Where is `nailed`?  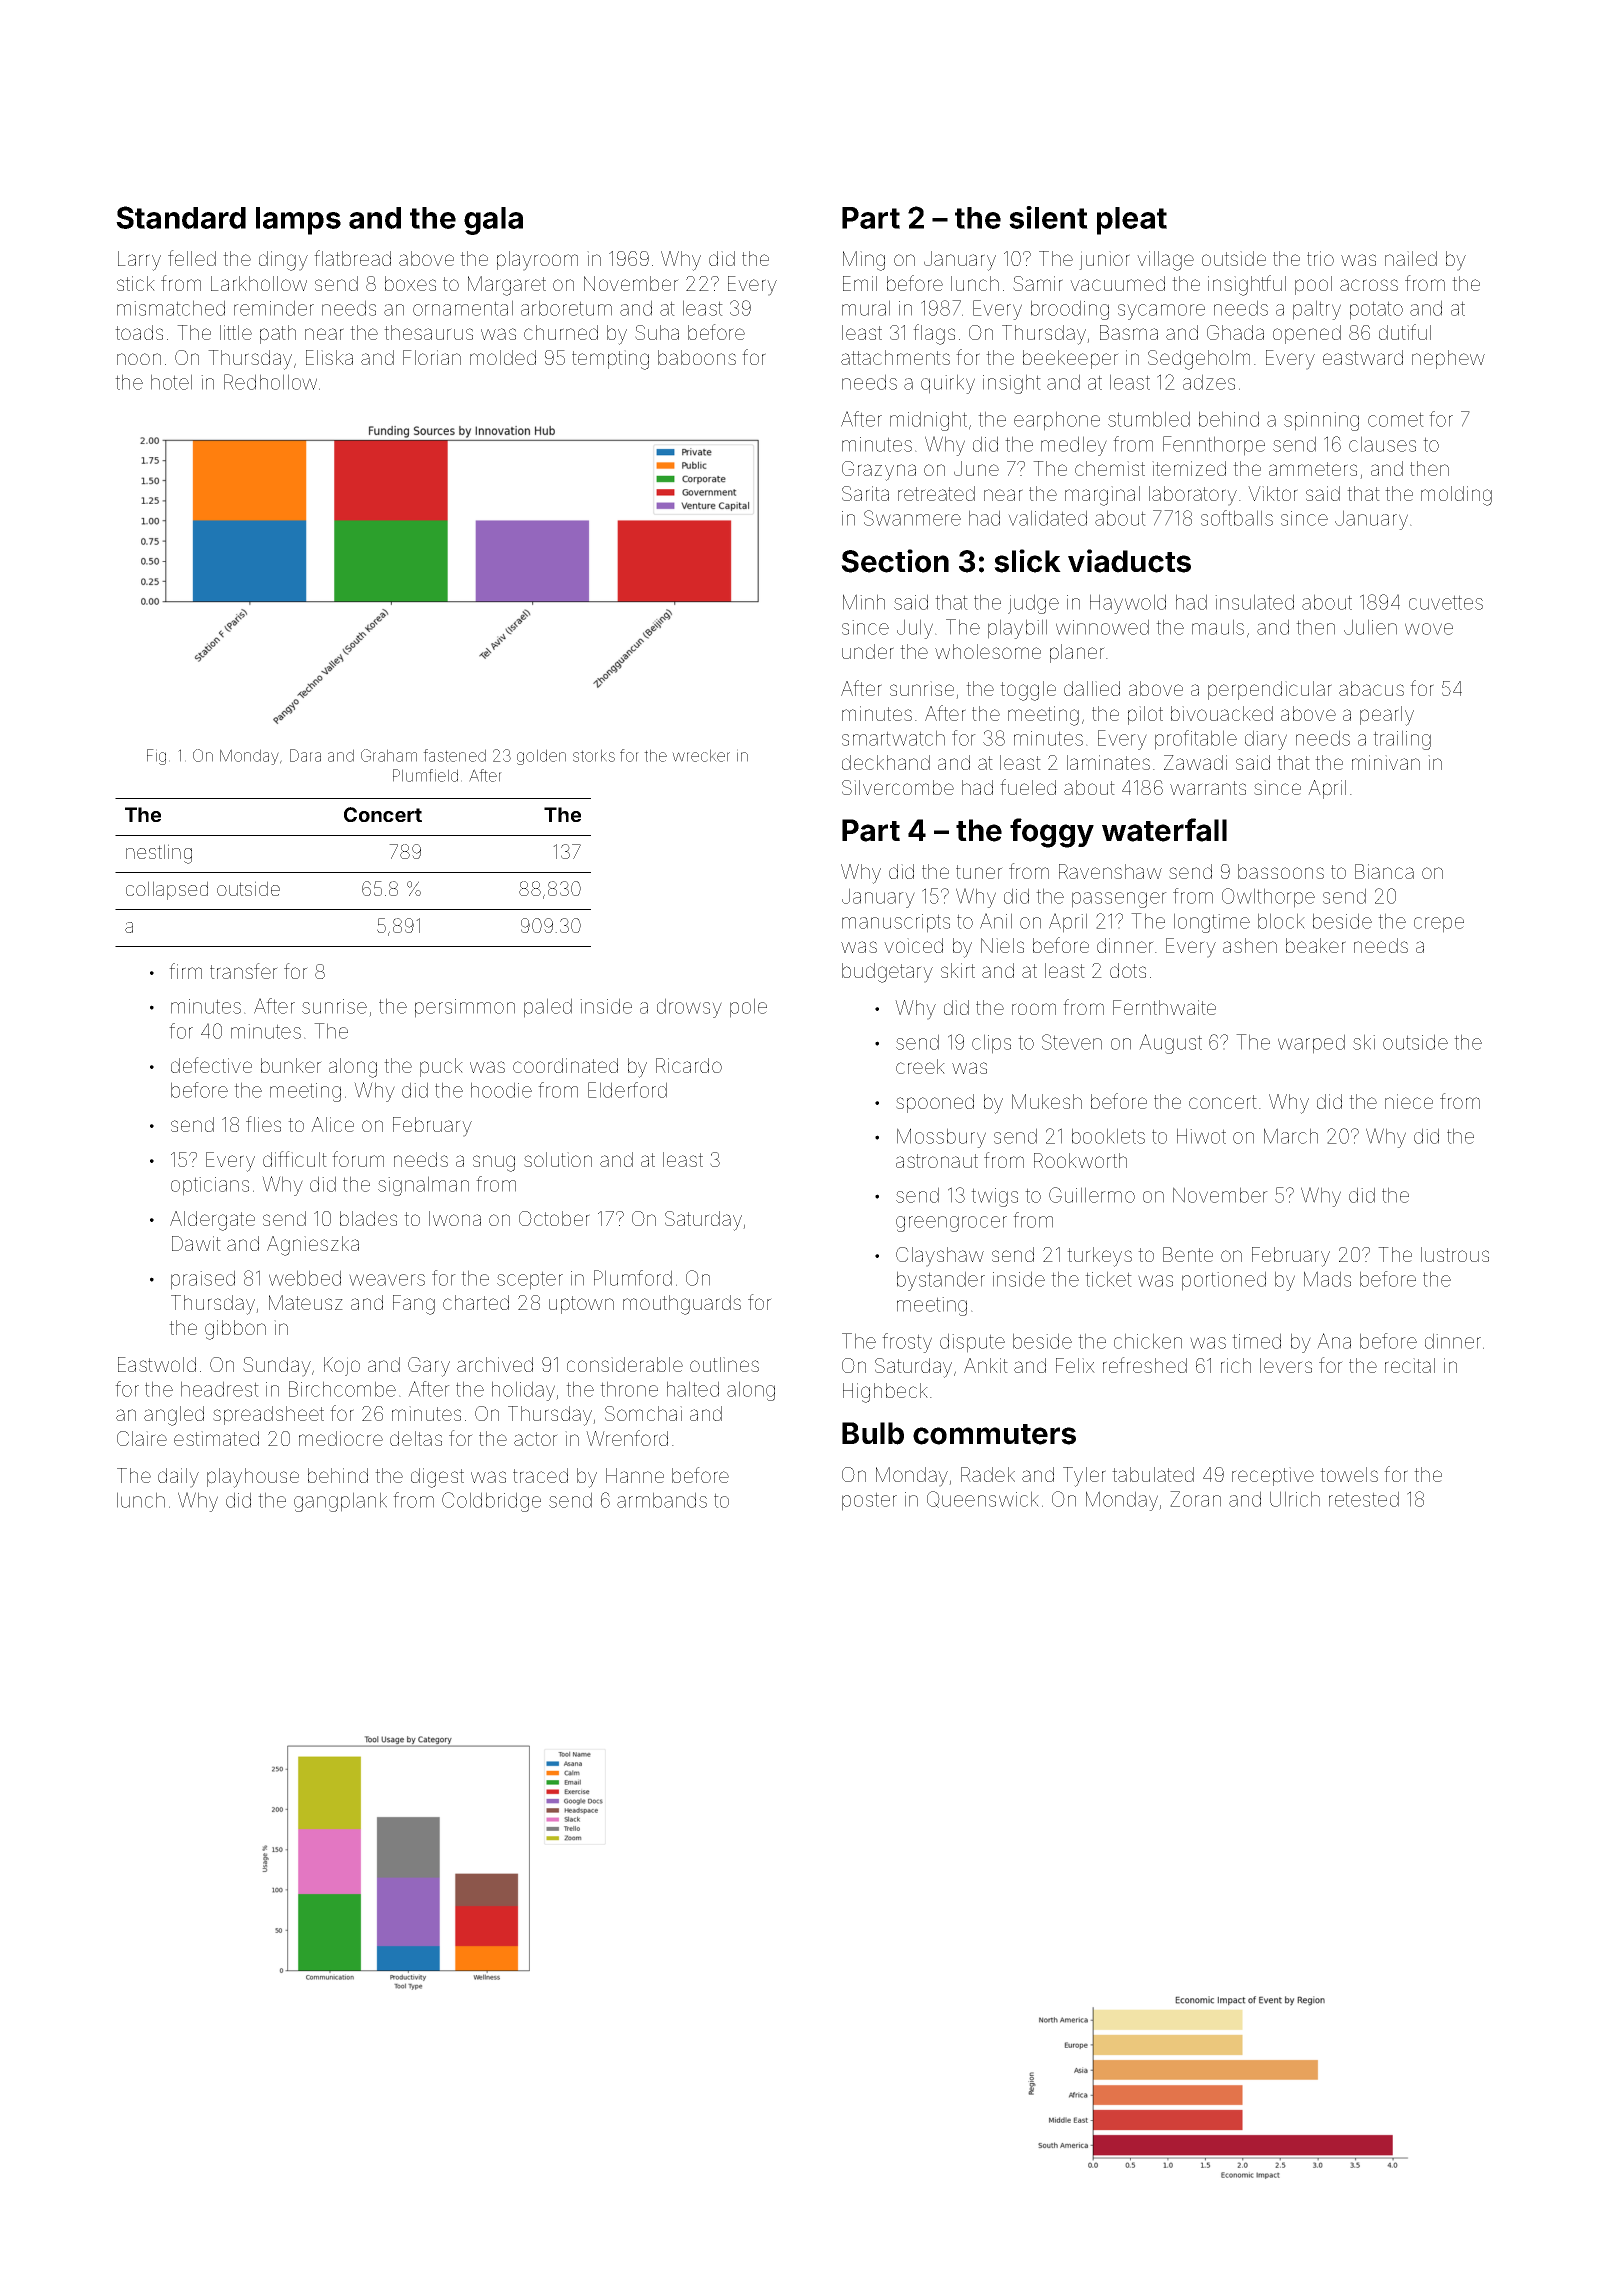 nailed is located at coordinates (1411, 258).
